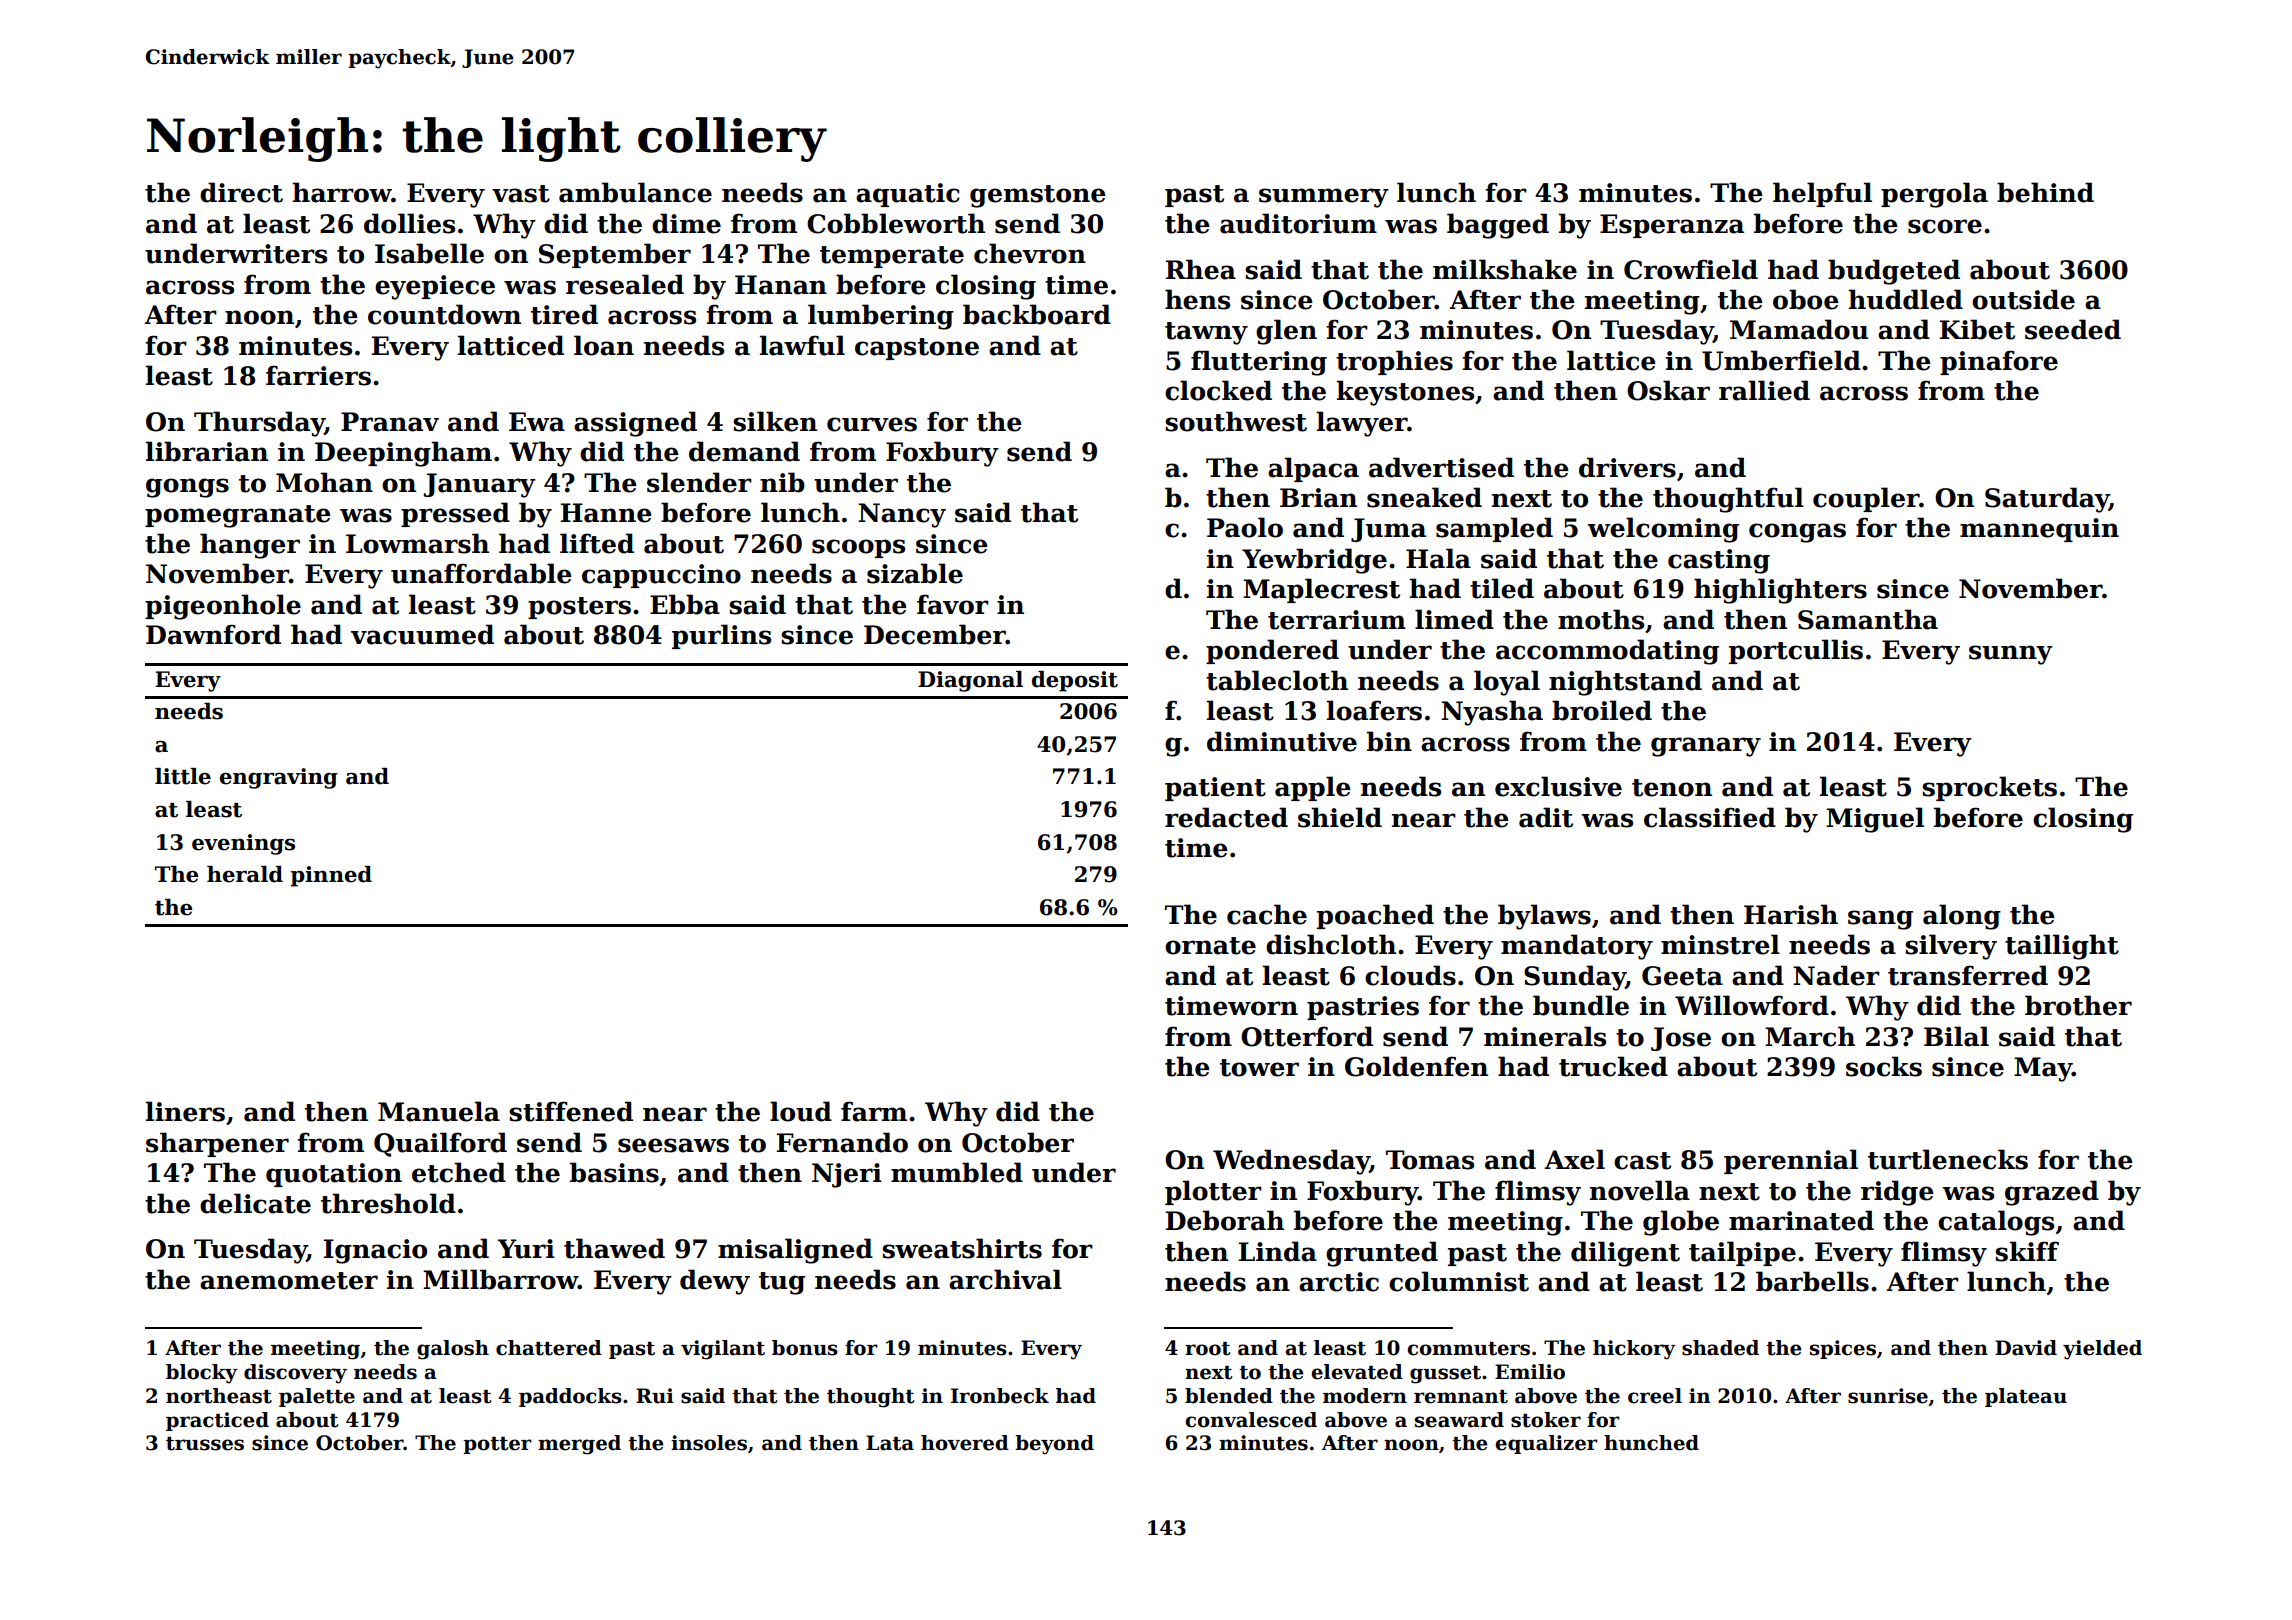 The width and height of the screenshot is (2292, 1620). What do you see at coordinates (1459, 1281) in the screenshot?
I see `columnist` at bounding box center [1459, 1281].
